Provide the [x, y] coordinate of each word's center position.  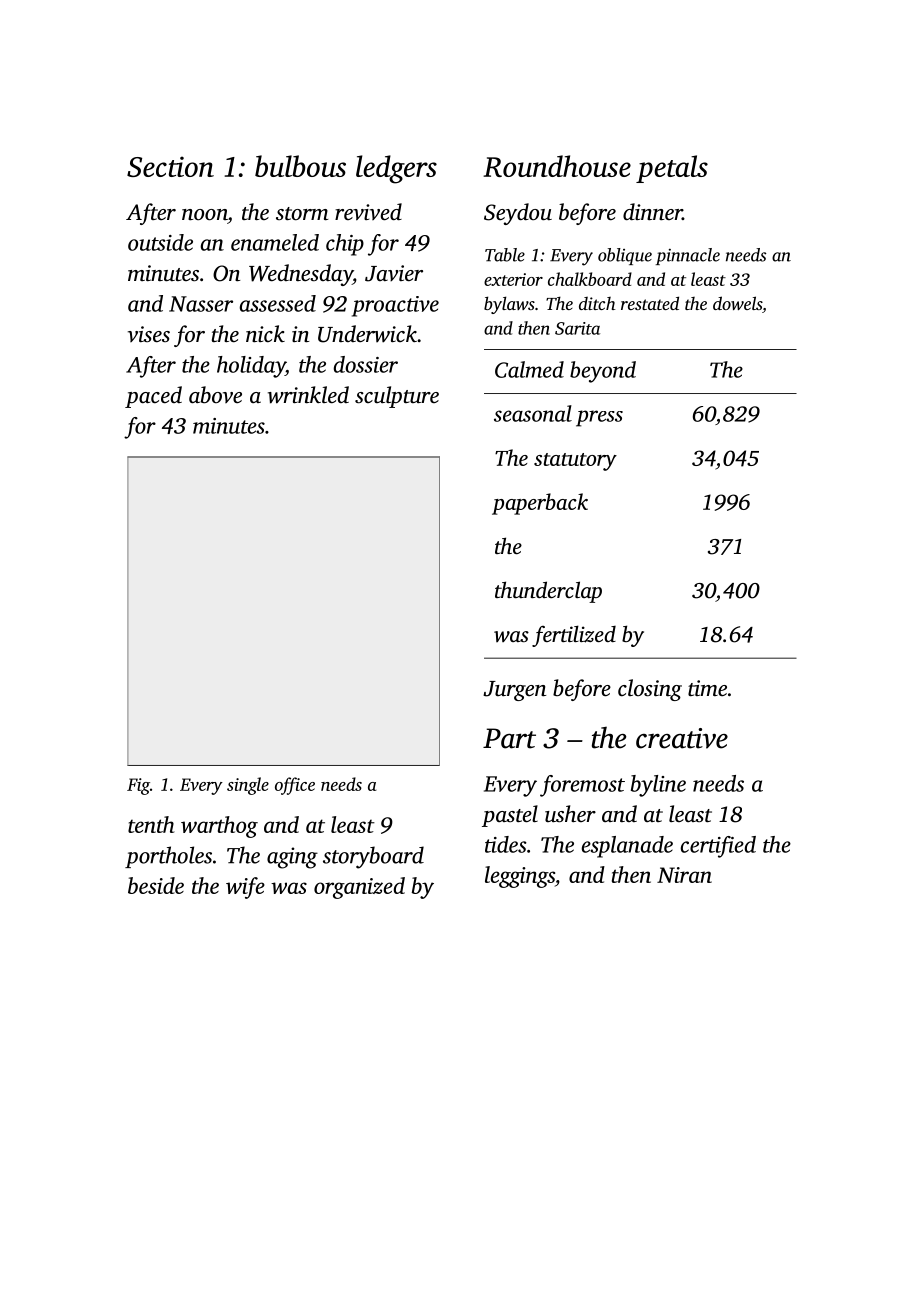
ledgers [396, 169]
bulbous [300, 166]
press [599, 418]
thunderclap [548, 592]
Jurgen [514, 691]
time [707, 688]
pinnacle [687, 256]
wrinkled [308, 395]
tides [506, 844]
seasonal [533, 413]
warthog [219, 827]
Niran [684, 875]
